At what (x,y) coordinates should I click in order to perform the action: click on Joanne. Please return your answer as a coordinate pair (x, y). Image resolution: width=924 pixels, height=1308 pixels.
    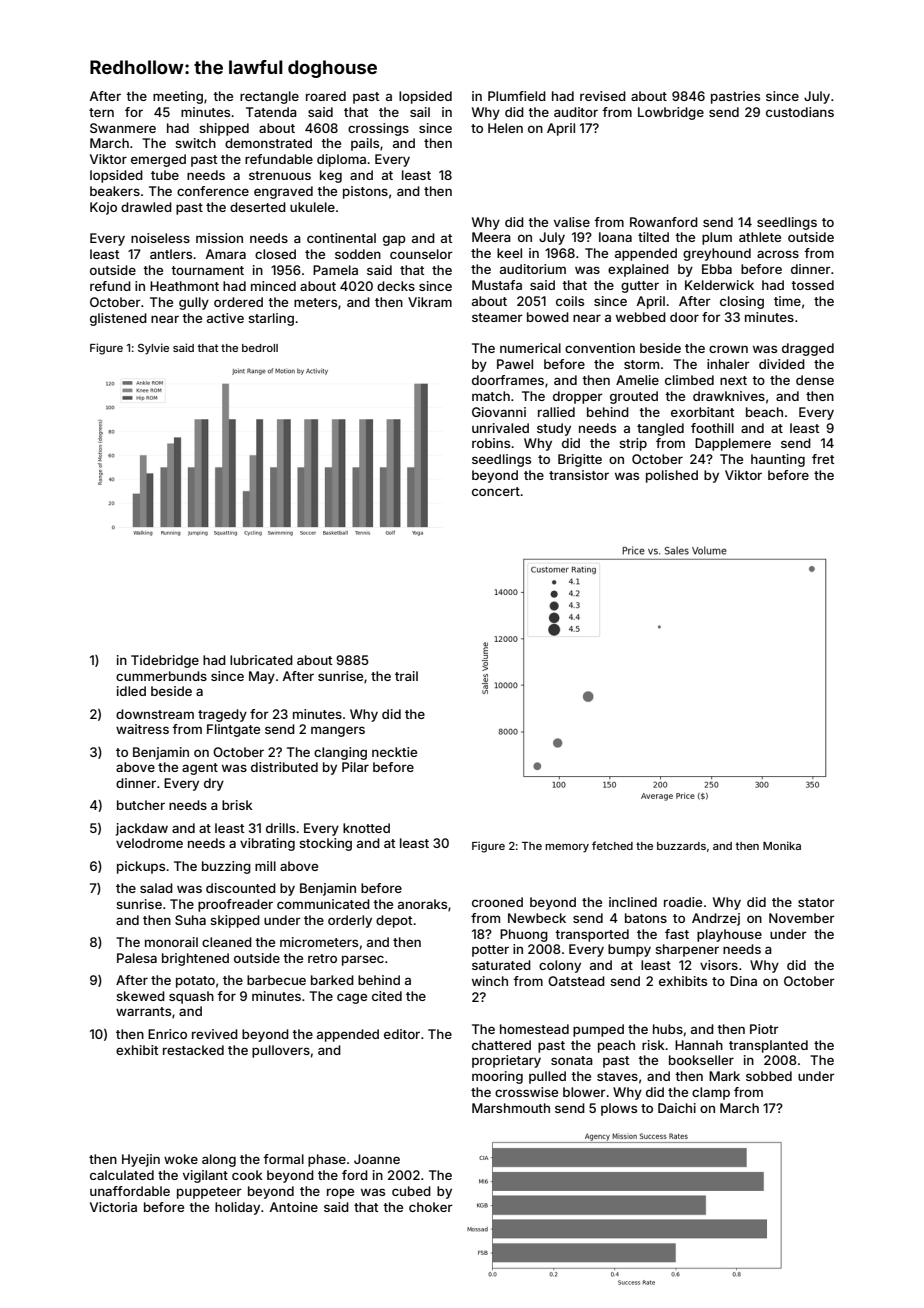
    Looking at the image, I should click on (377, 1159).
